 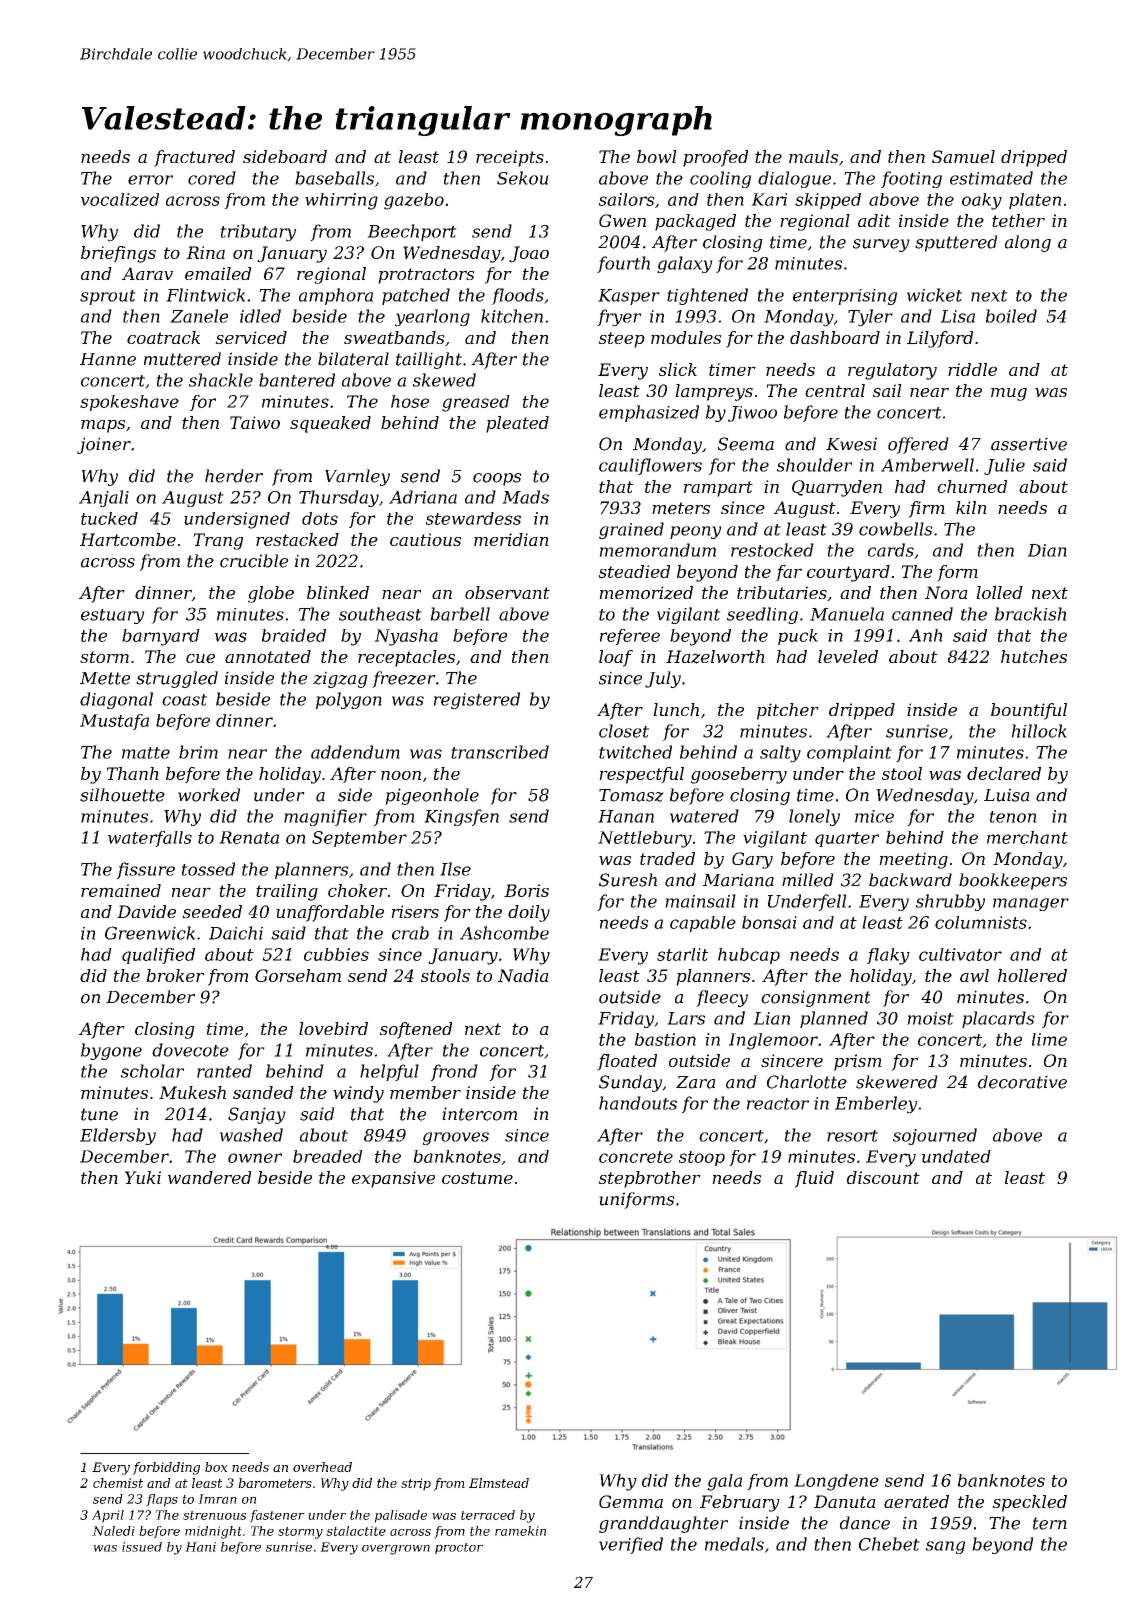 What do you see at coordinates (510, 158) in the screenshot?
I see `receipts` at bounding box center [510, 158].
